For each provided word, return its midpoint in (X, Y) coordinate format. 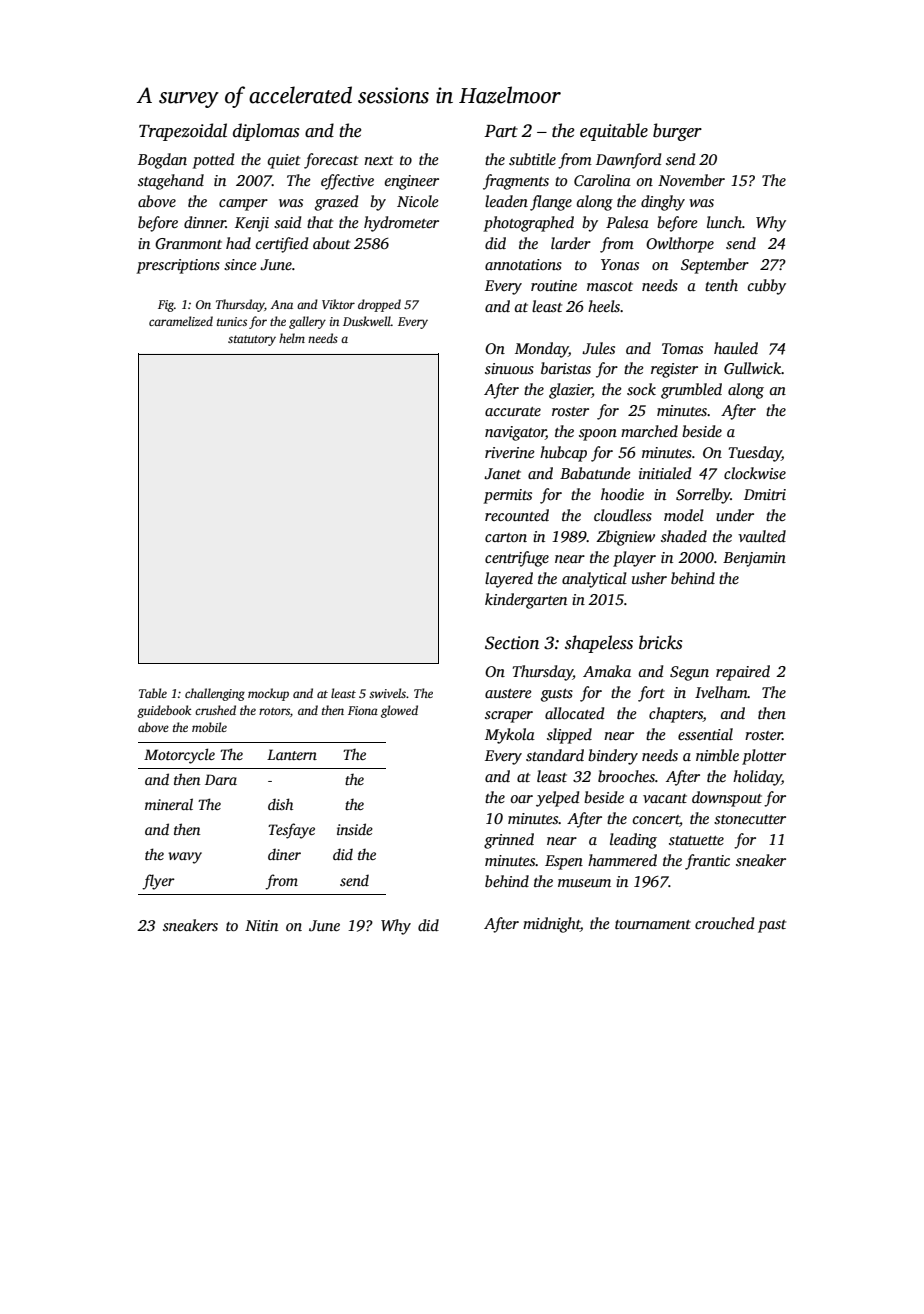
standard (555, 755)
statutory (252, 340)
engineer (412, 182)
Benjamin (754, 559)
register (674, 370)
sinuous (509, 368)
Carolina (602, 180)
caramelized (181, 321)
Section (512, 643)
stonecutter (750, 819)
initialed (665, 473)
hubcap (563, 454)
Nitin (261, 925)
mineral (169, 804)
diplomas (266, 132)
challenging (215, 694)
